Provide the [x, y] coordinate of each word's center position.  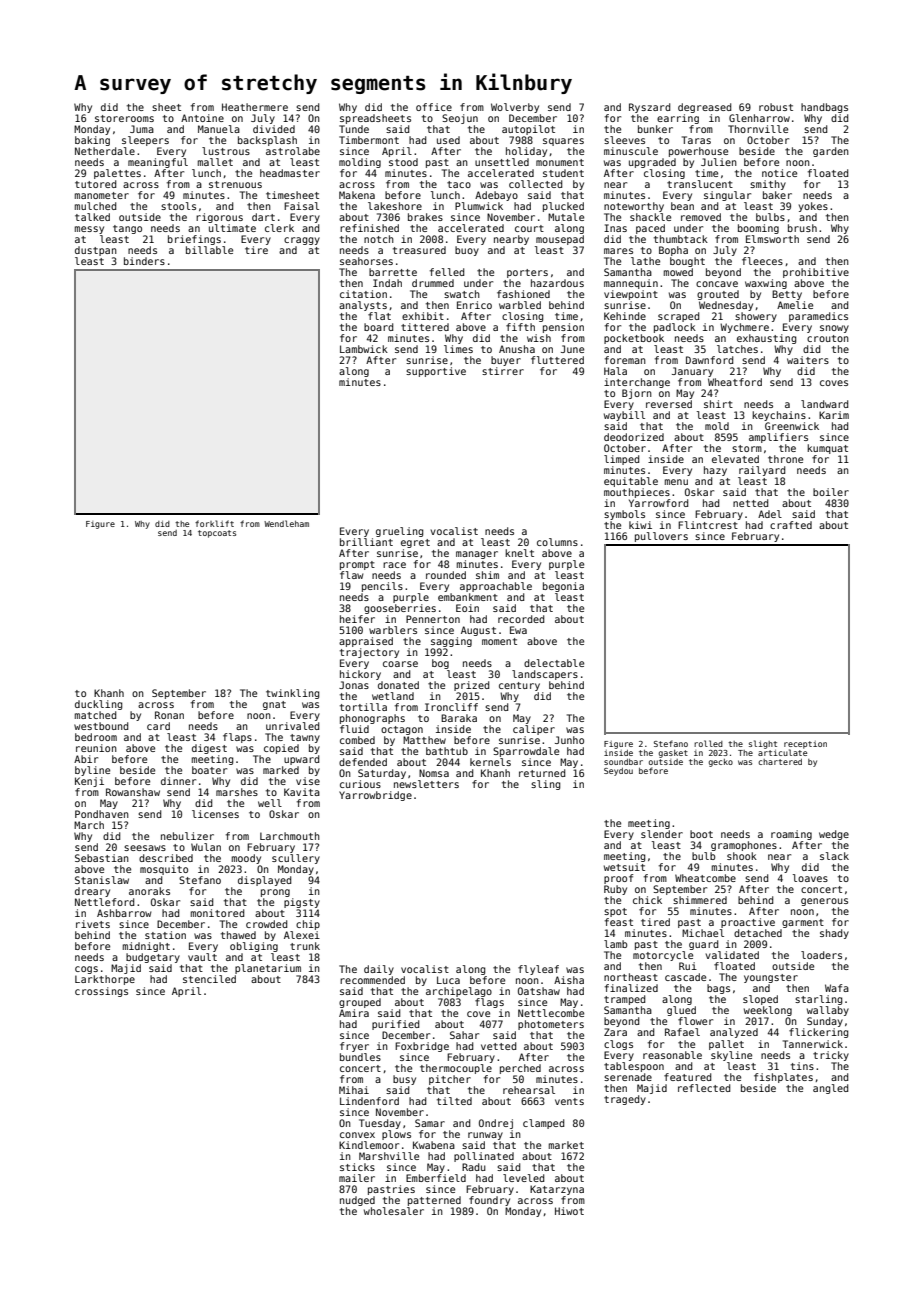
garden [831, 152]
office [434, 107]
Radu [474, 1167]
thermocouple [456, 1069]
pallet [726, 1045]
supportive [436, 372]
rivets [93, 924]
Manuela [219, 129]
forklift [214, 523]
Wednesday [726, 306]
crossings [101, 992]
